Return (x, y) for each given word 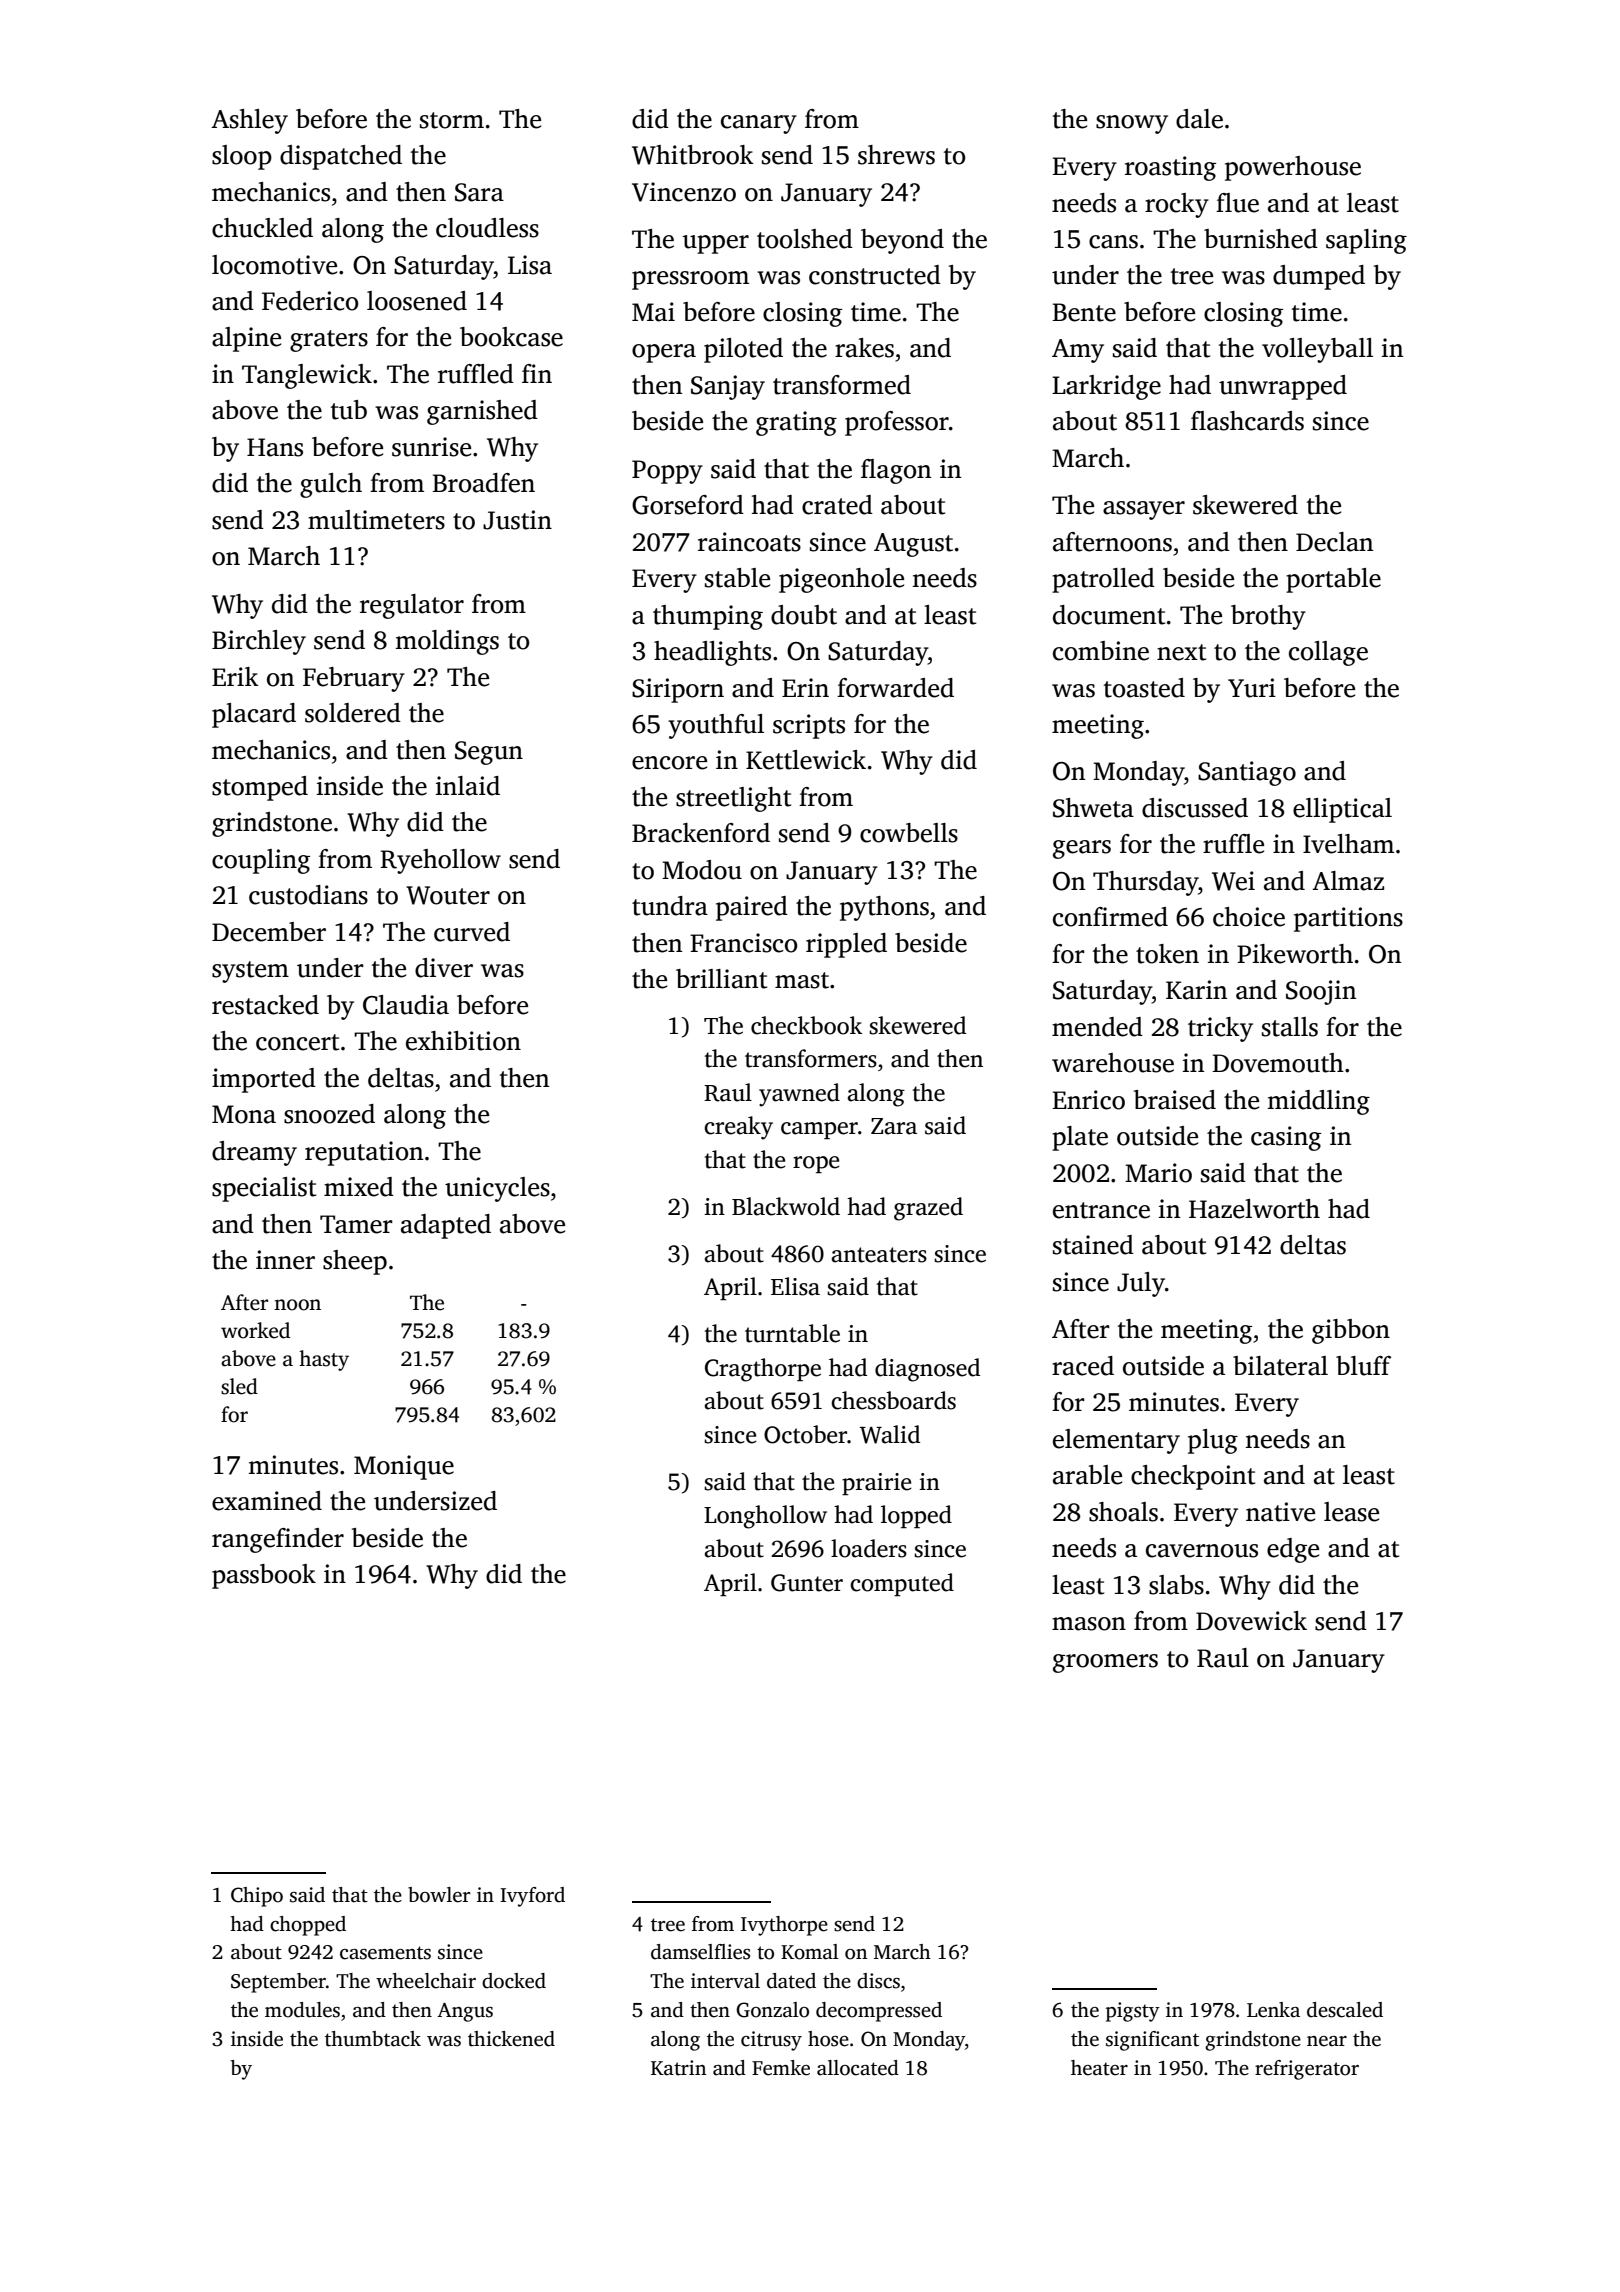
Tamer (356, 1224)
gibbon (1351, 1331)
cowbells (909, 833)
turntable (792, 1333)
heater (1099, 2068)
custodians (308, 895)
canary (759, 124)
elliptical (1342, 810)
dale (1199, 119)
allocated (858, 2068)
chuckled (262, 228)
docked (514, 1981)
